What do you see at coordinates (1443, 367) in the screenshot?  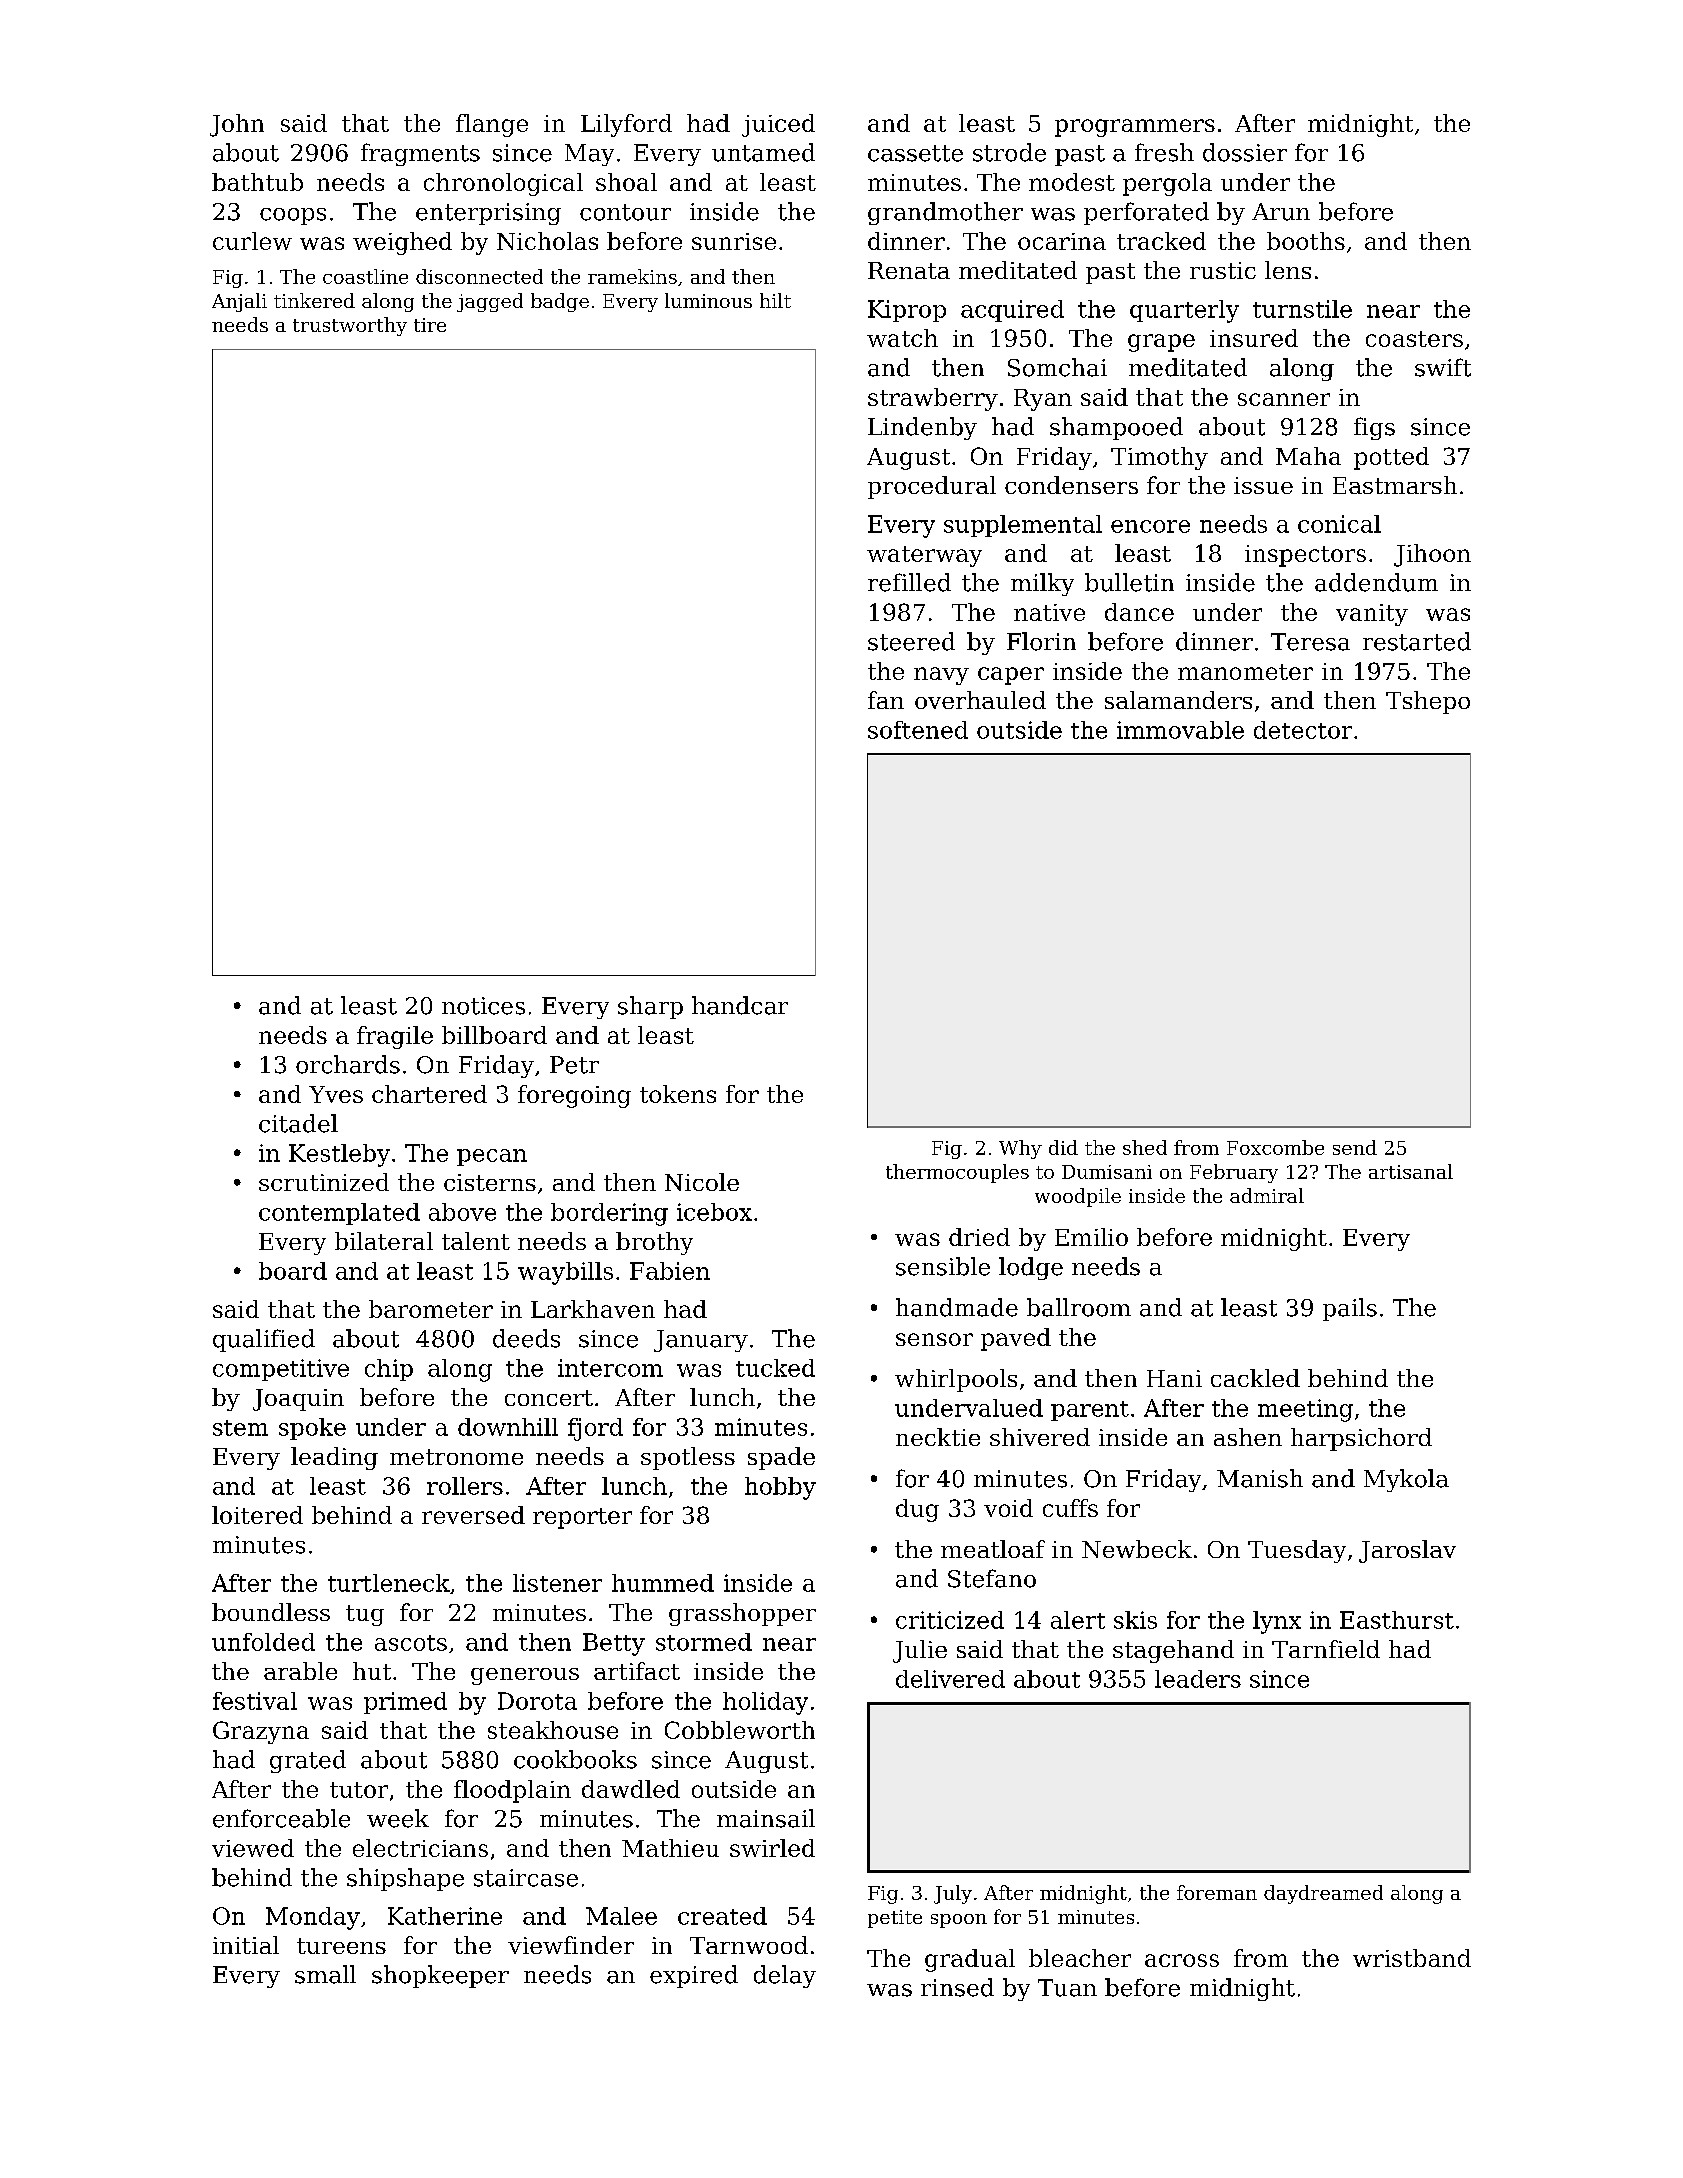 I see `swift` at bounding box center [1443, 367].
